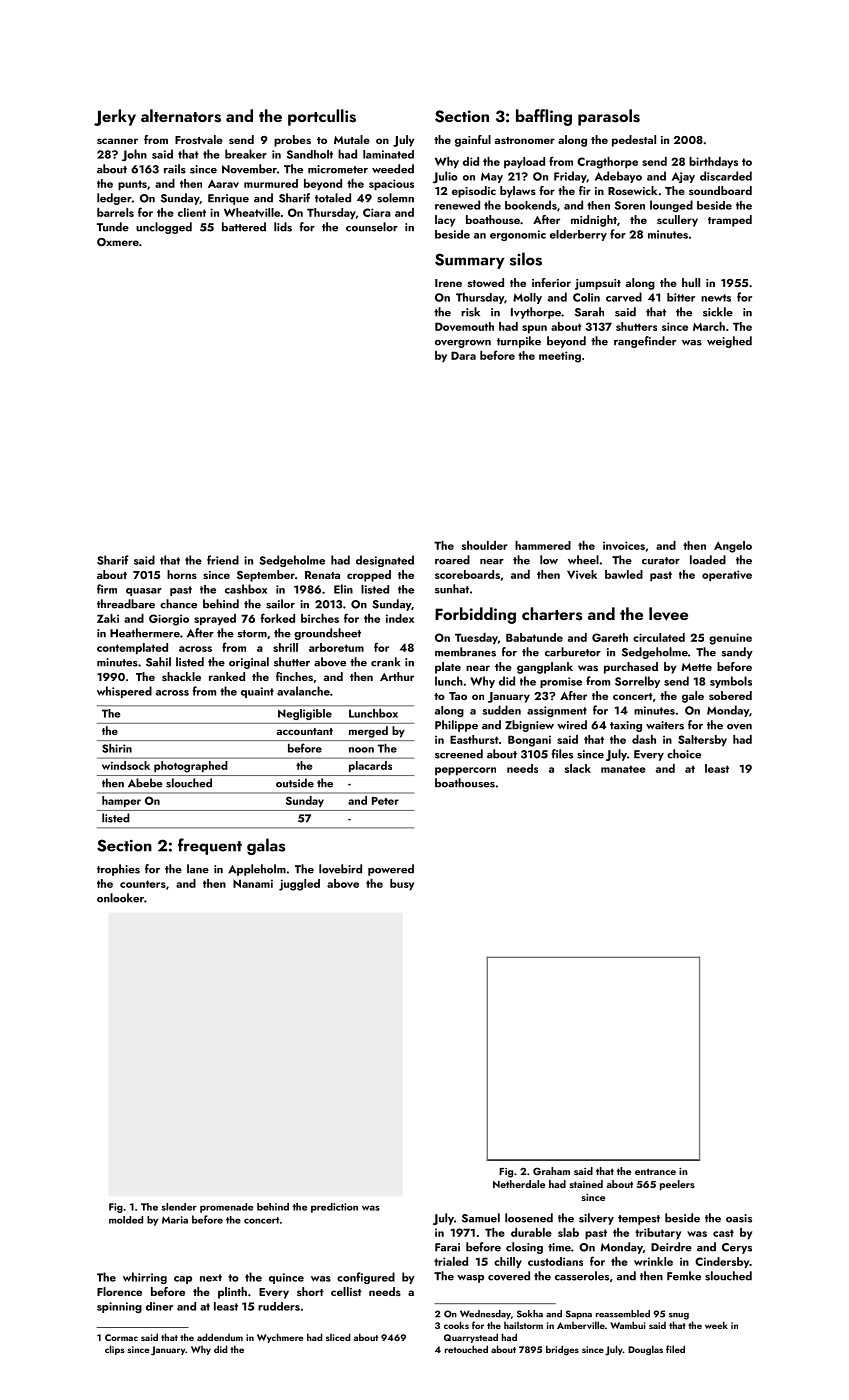 Image resolution: width=849 pixels, height=1400 pixels. Describe the element at coordinates (114, 1350) in the page. I see `clips` at that location.
